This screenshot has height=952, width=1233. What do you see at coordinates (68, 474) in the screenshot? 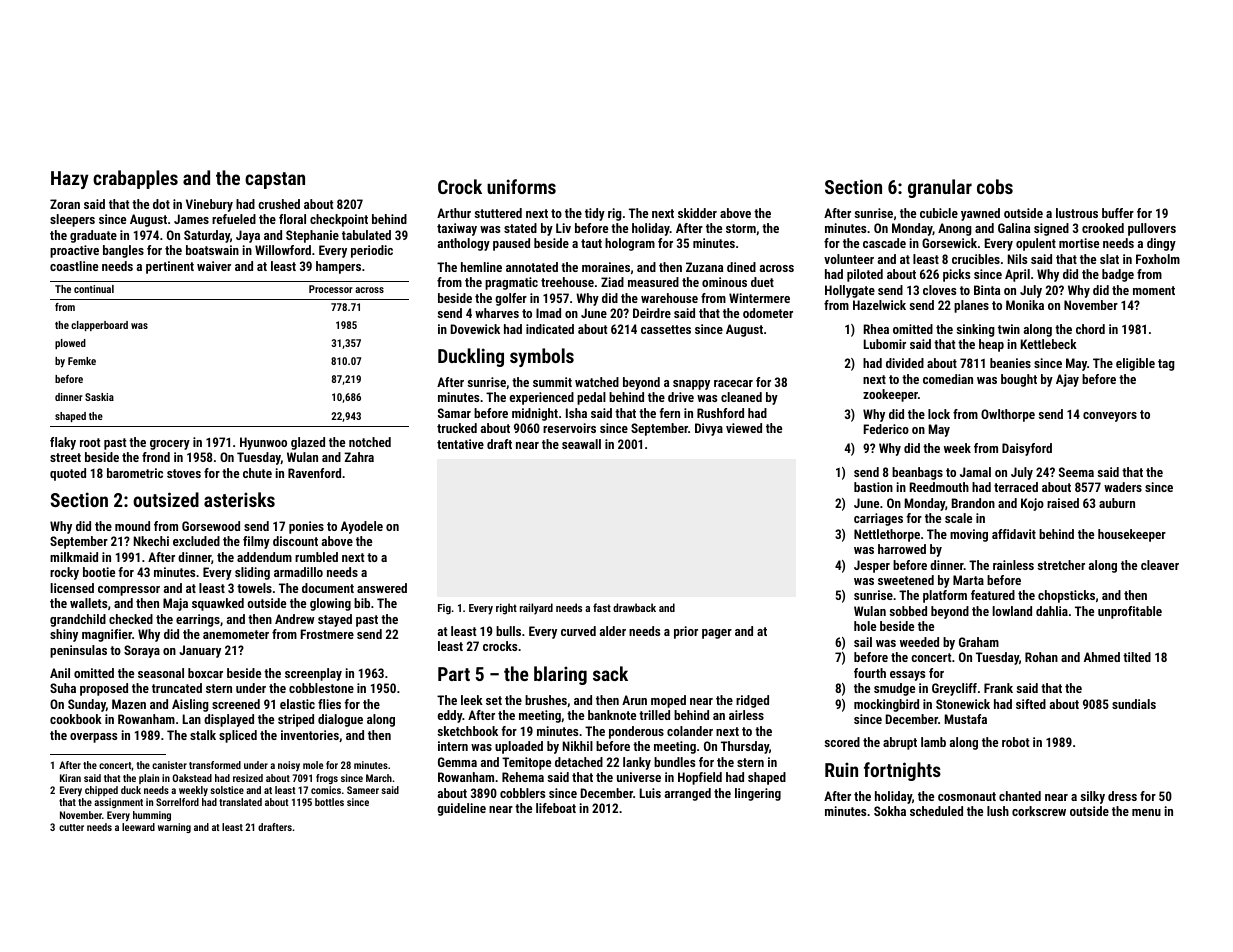
I see `quoted` at bounding box center [68, 474].
